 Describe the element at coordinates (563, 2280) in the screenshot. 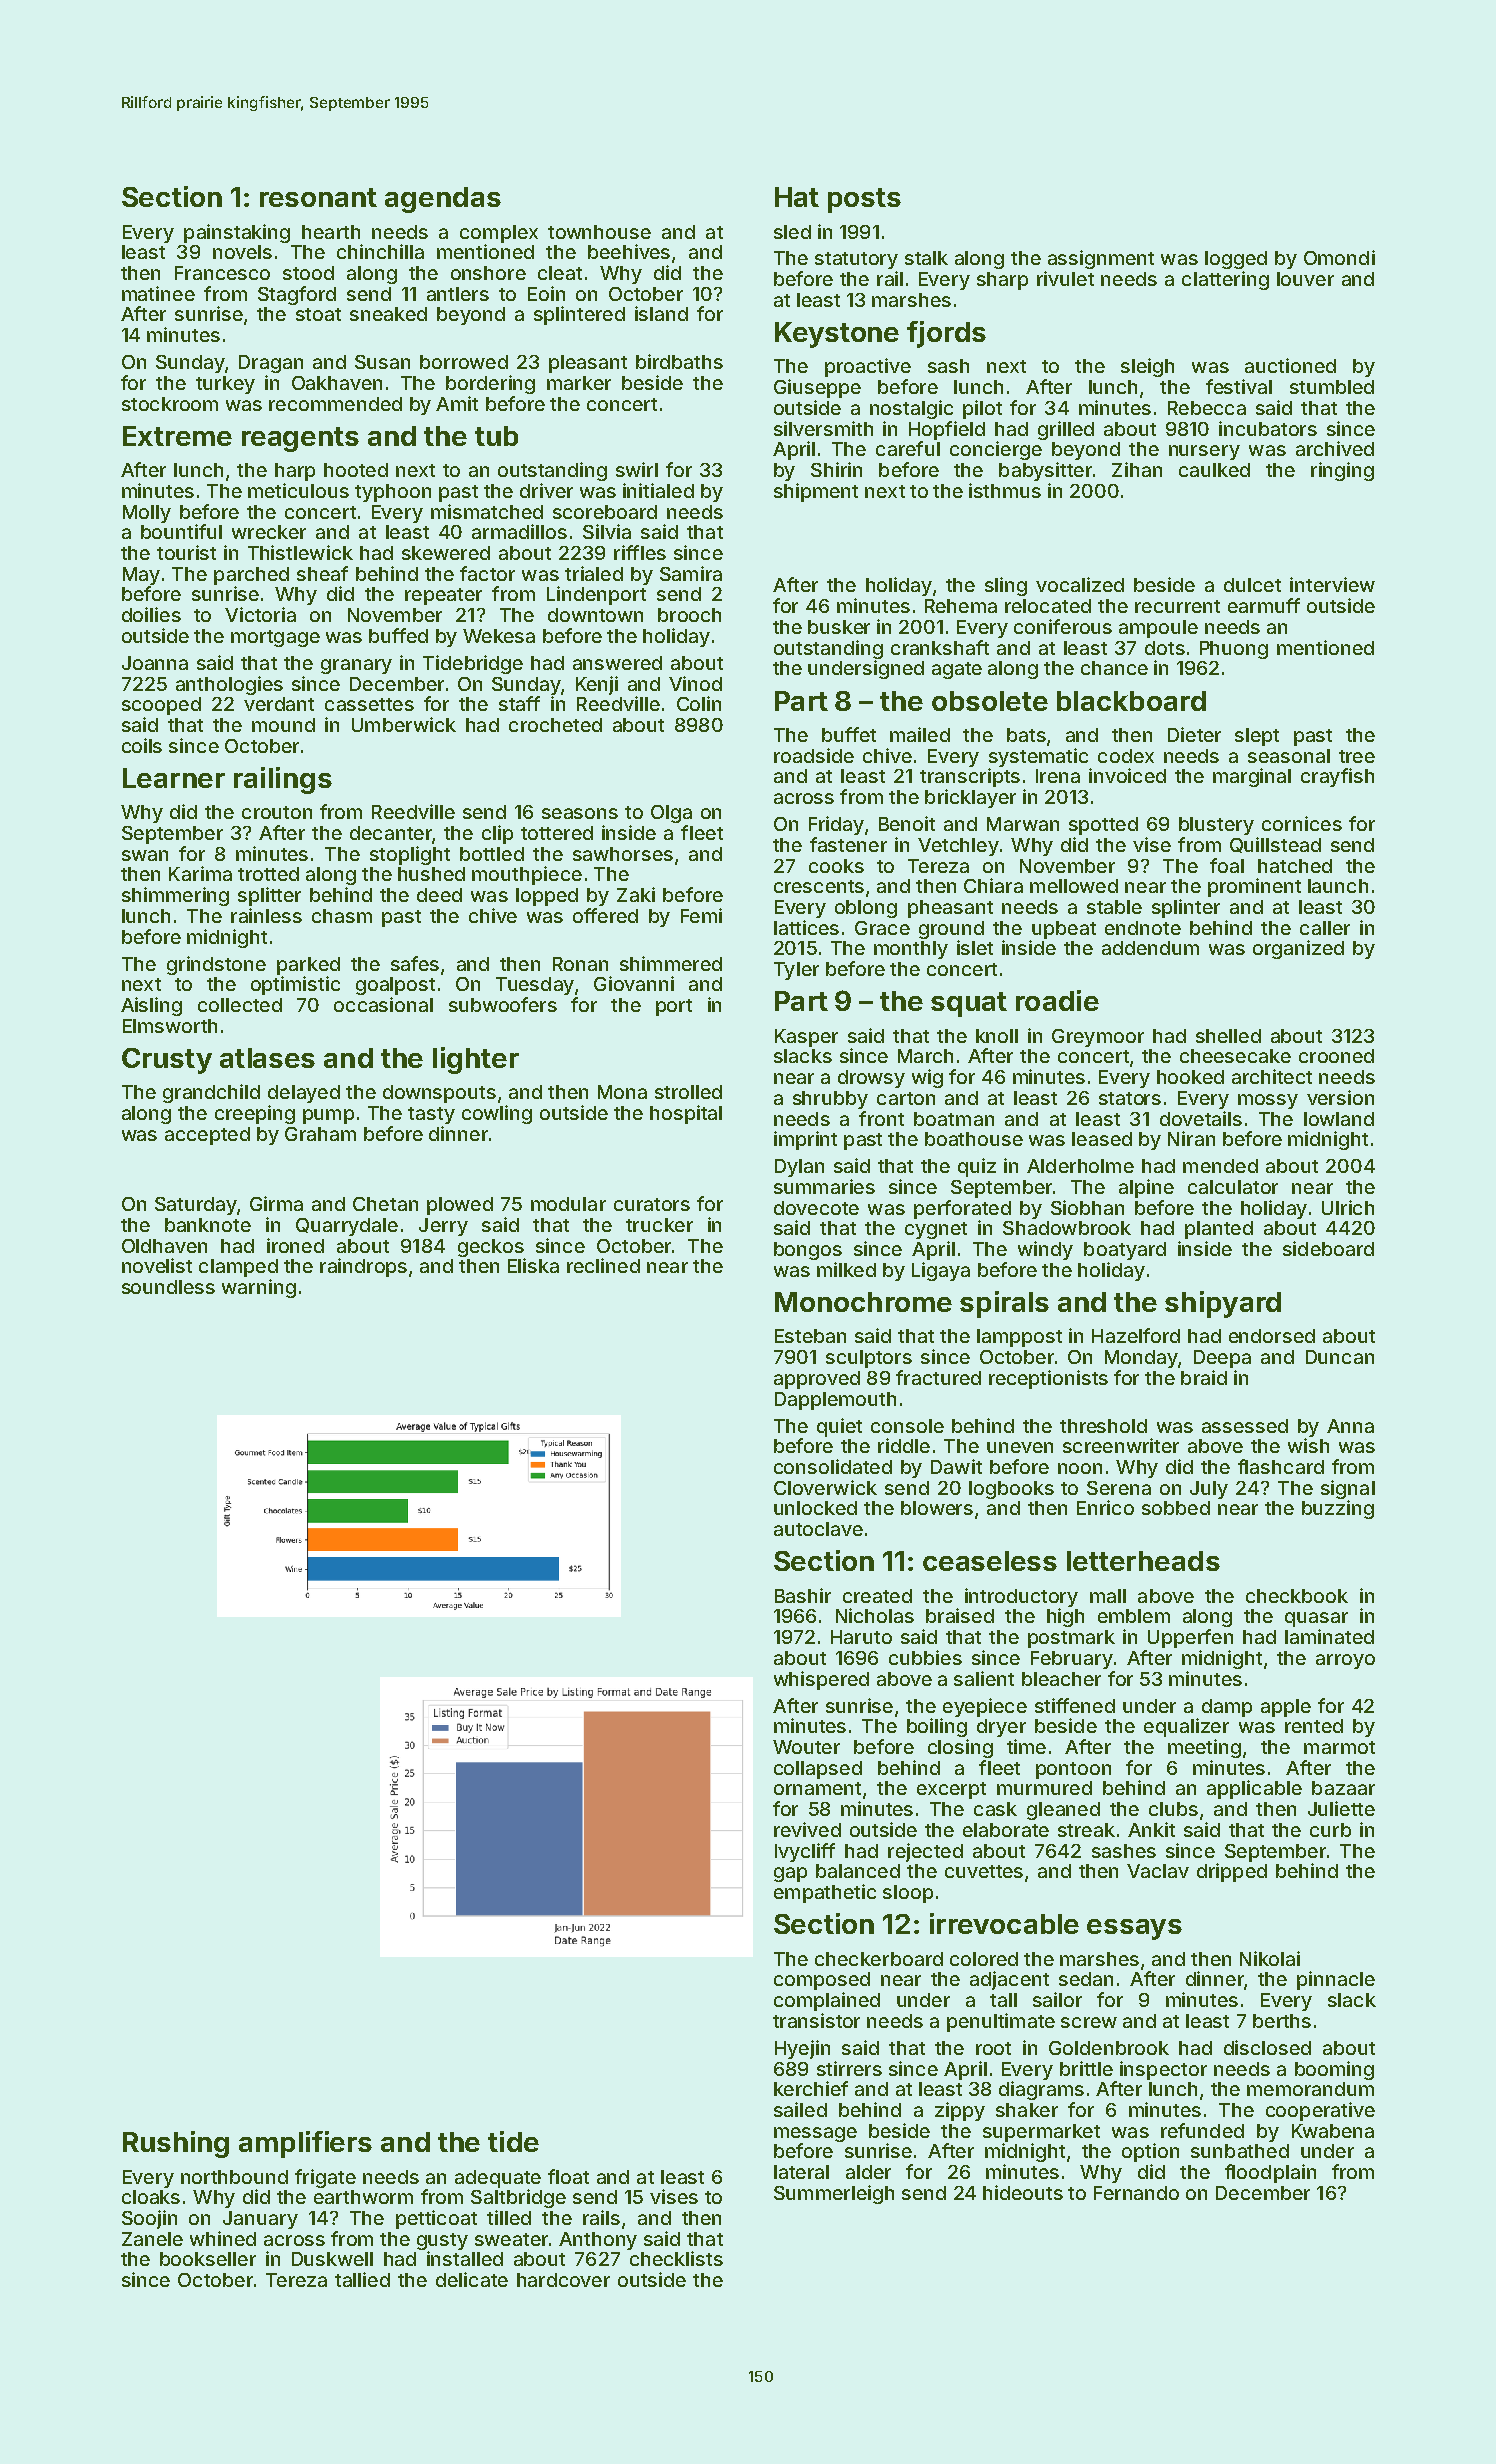

I see `hardcover` at that location.
